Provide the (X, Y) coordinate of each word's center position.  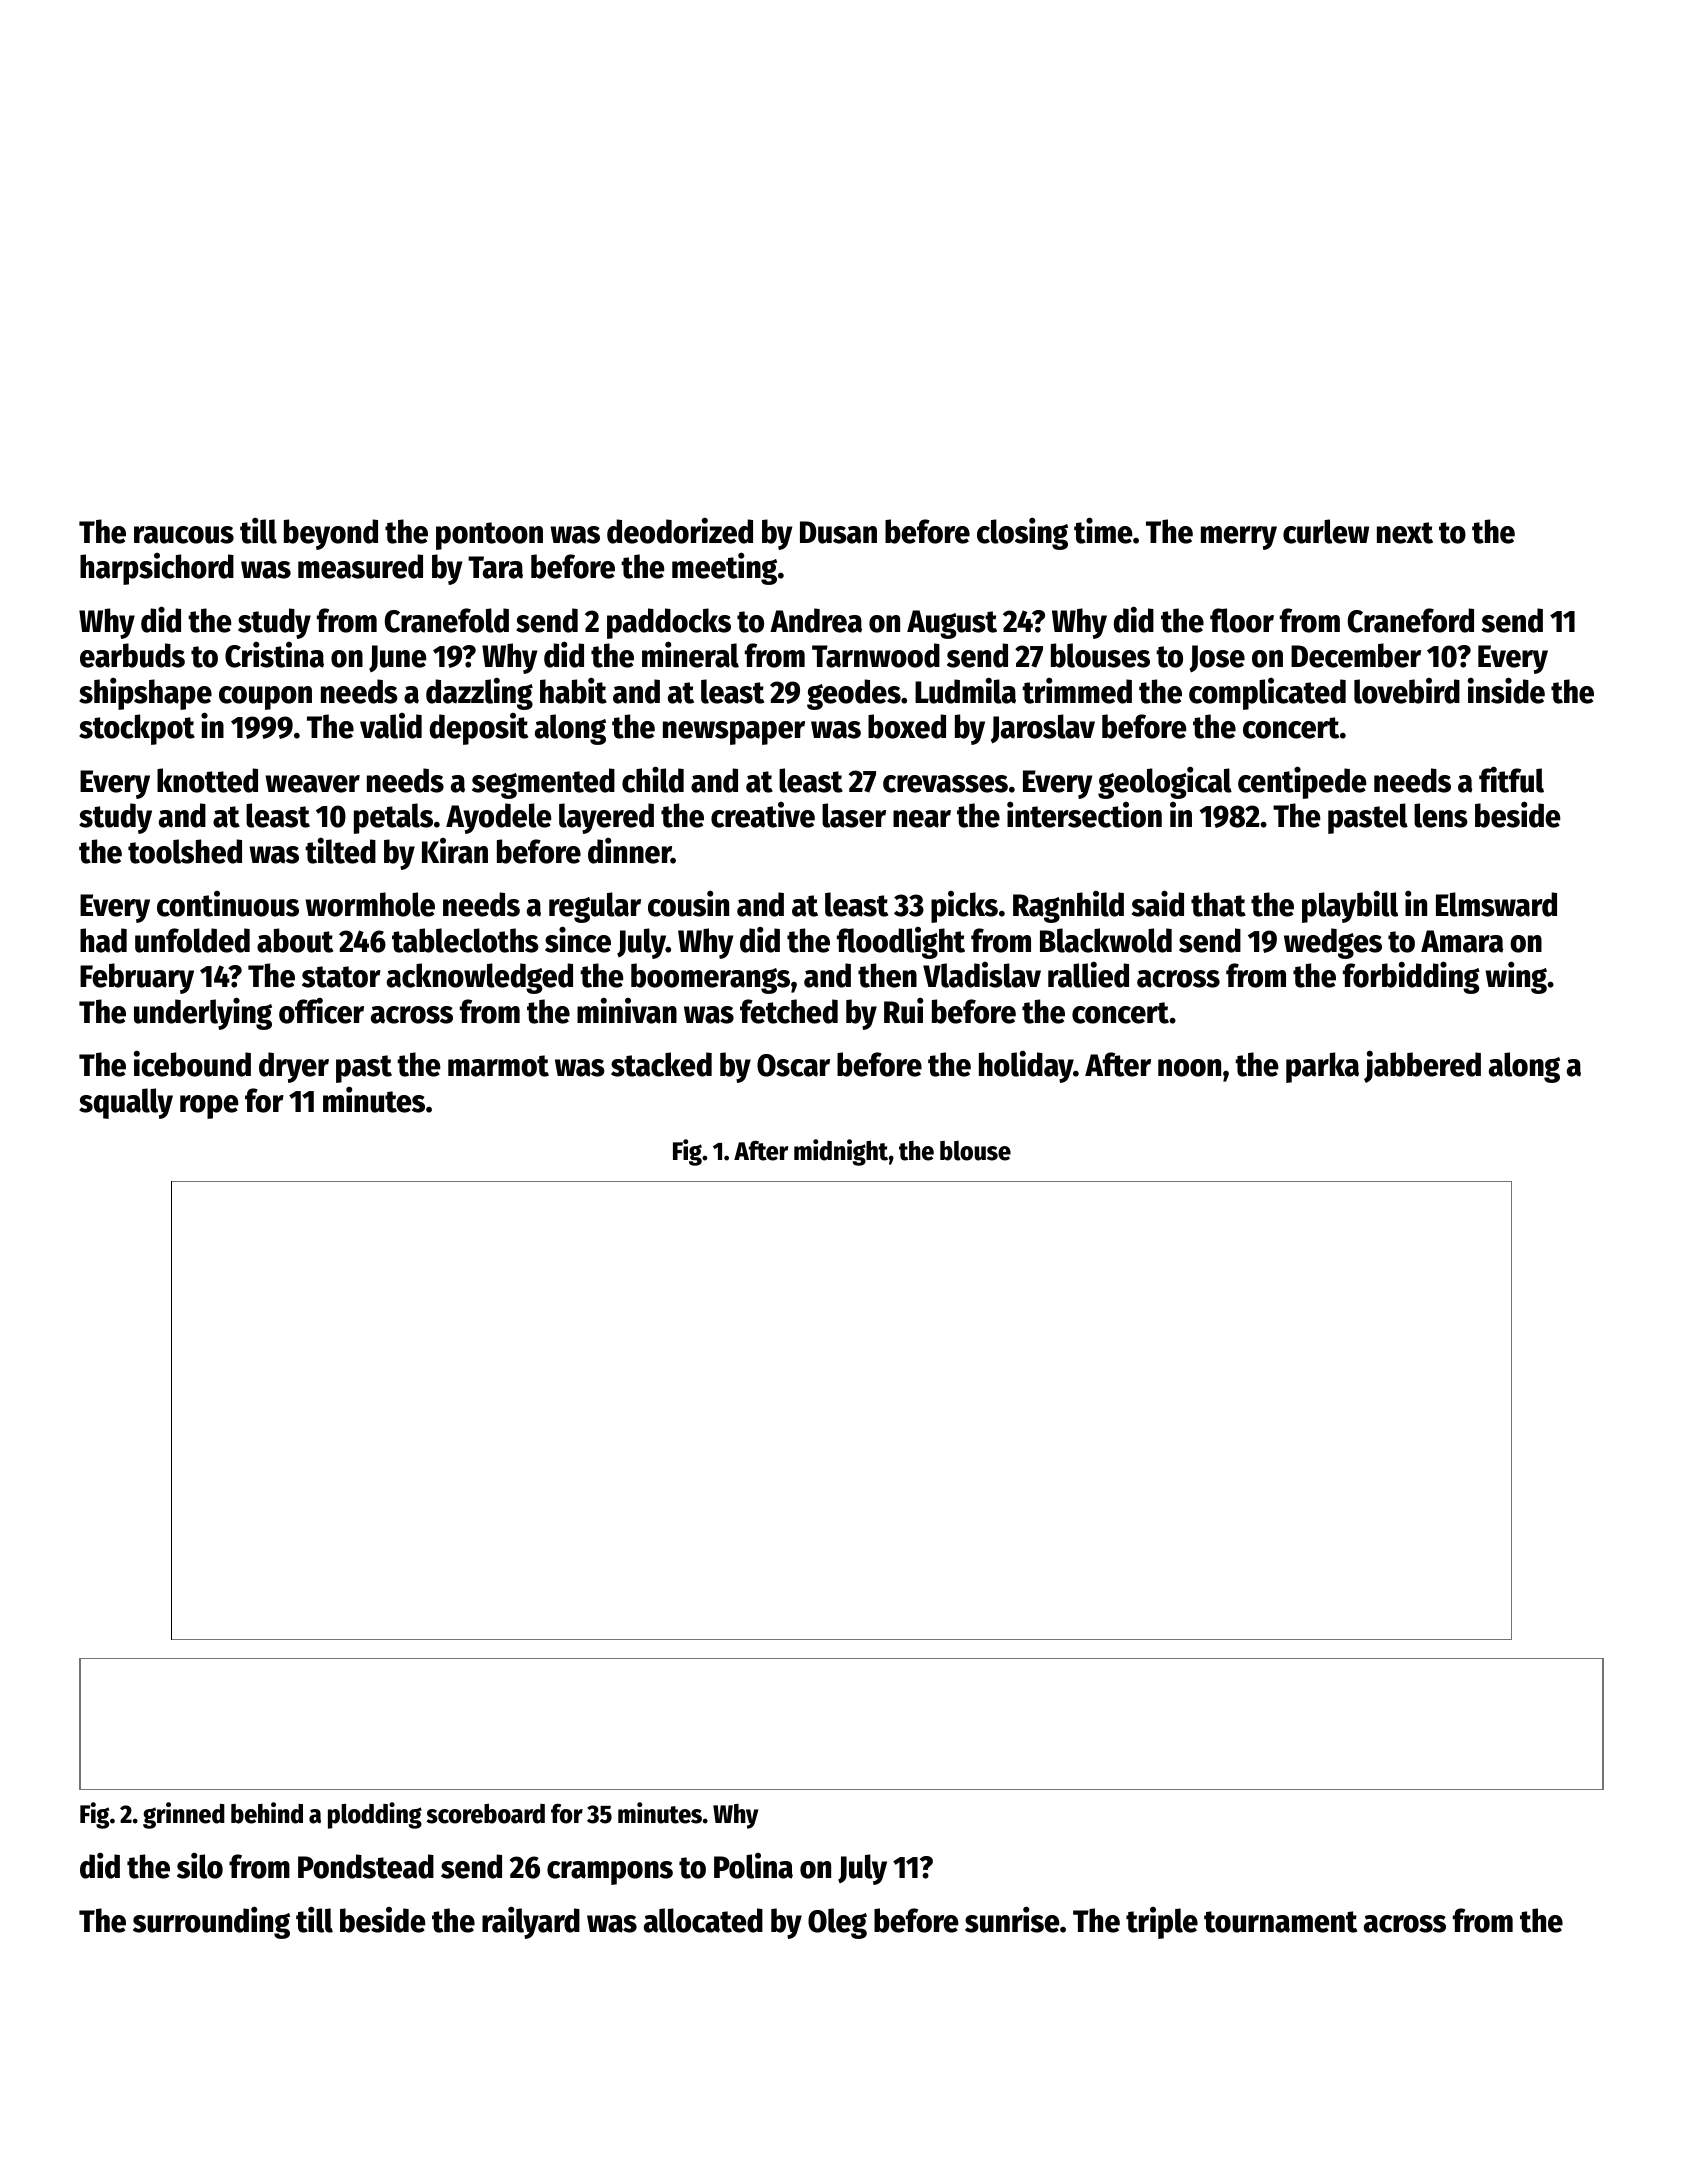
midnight (841, 1152)
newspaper (734, 733)
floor (1242, 620)
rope (209, 1107)
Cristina (274, 654)
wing (1516, 977)
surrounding (211, 1922)
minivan (627, 1010)
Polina (753, 1866)
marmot (498, 1066)
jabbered (1422, 1066)
